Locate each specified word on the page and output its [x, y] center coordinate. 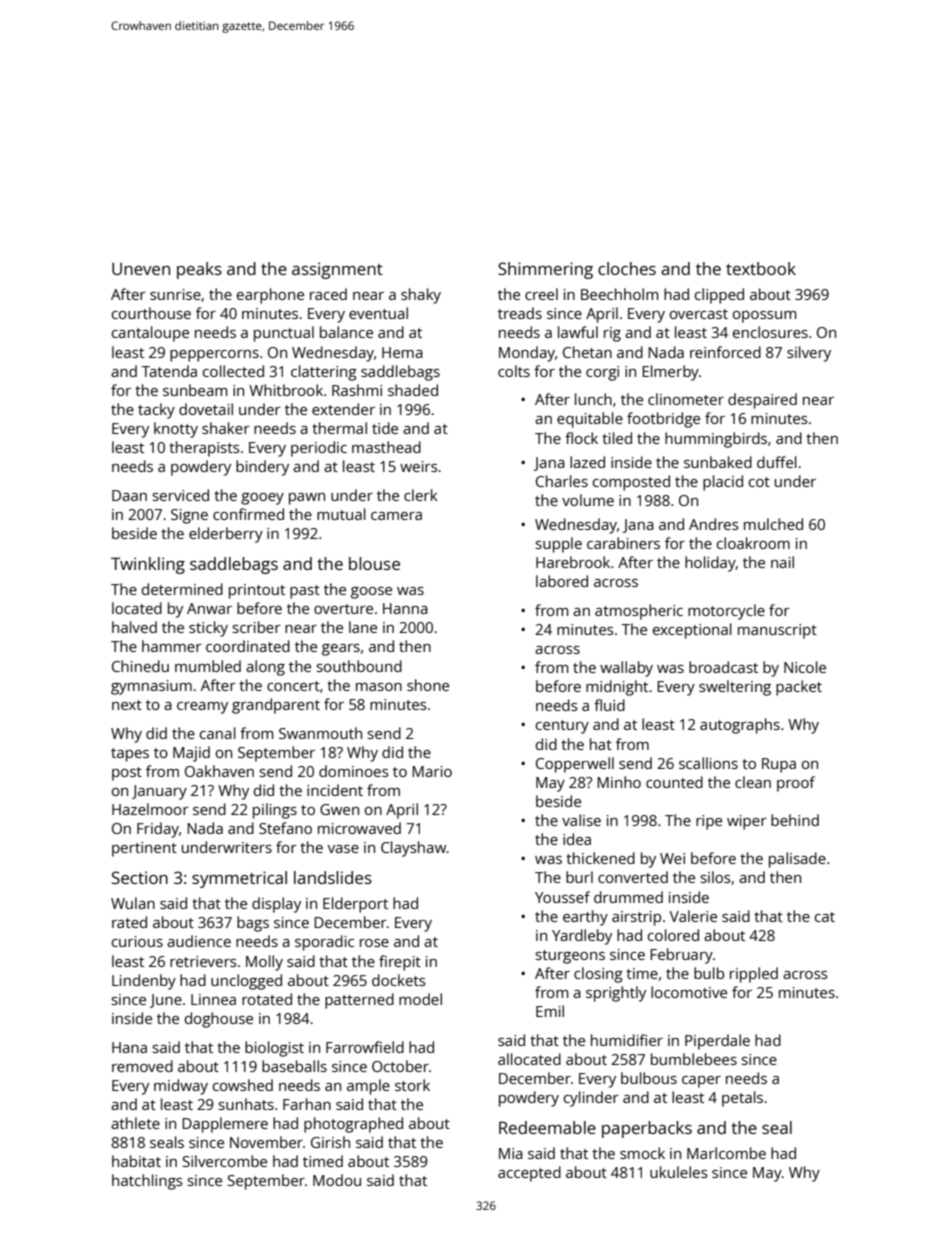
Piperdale [717, 1042]
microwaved [359, 828]
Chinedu [140, 666]
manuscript [777, 631]
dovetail [206, 409]
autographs [740, 726]
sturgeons [570, 957]
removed [142, 1066]
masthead [386, 447]
